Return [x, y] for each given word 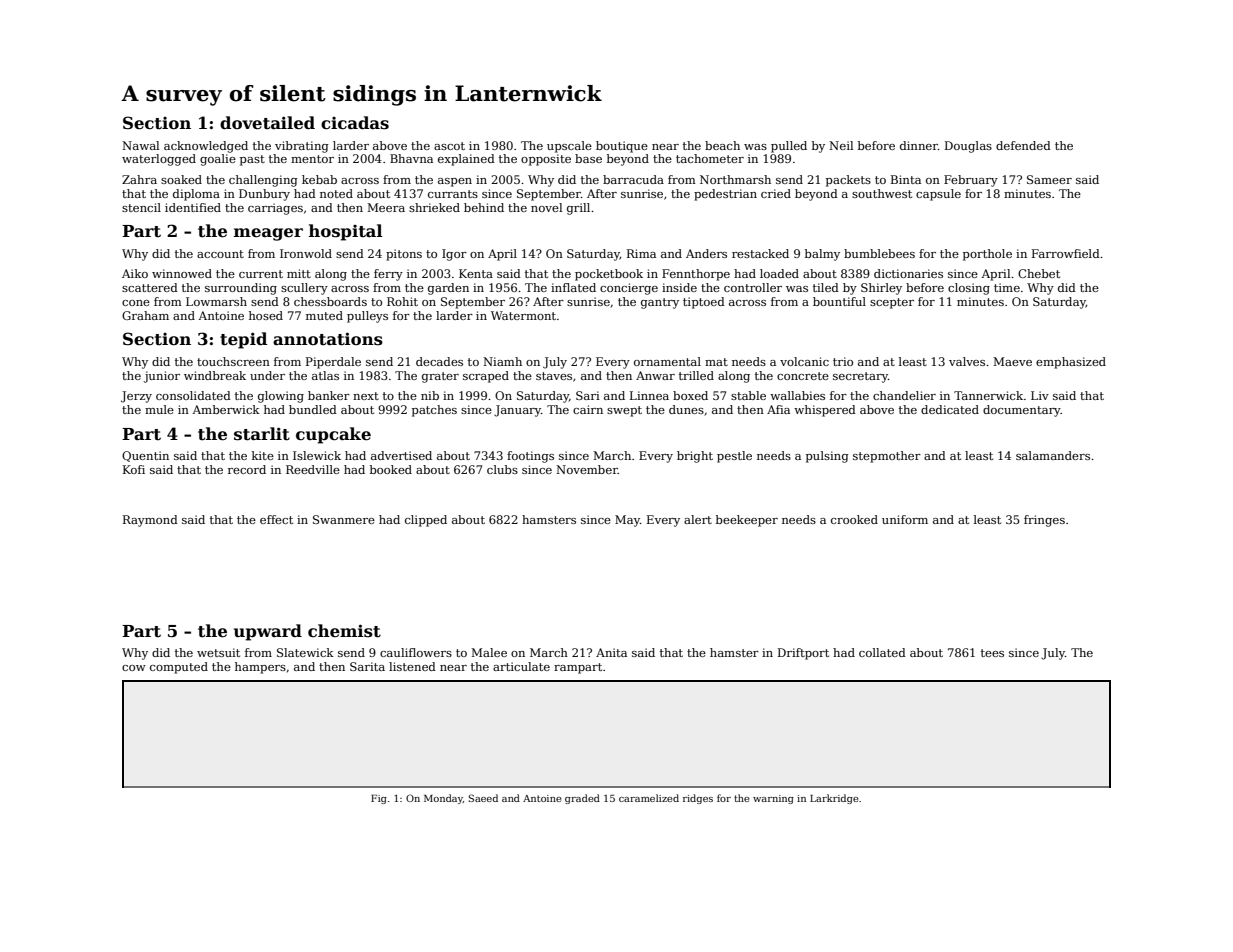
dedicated [950, 409]
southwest [882, 193]
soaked [181, 179]
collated [882, 652]
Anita [611, 652]
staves [554, 376]
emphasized [1071, 363]
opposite [546, 160]
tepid [243, 340]
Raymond [150, 521]
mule [159, 409]
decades [439, 361]
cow [134, 668]
